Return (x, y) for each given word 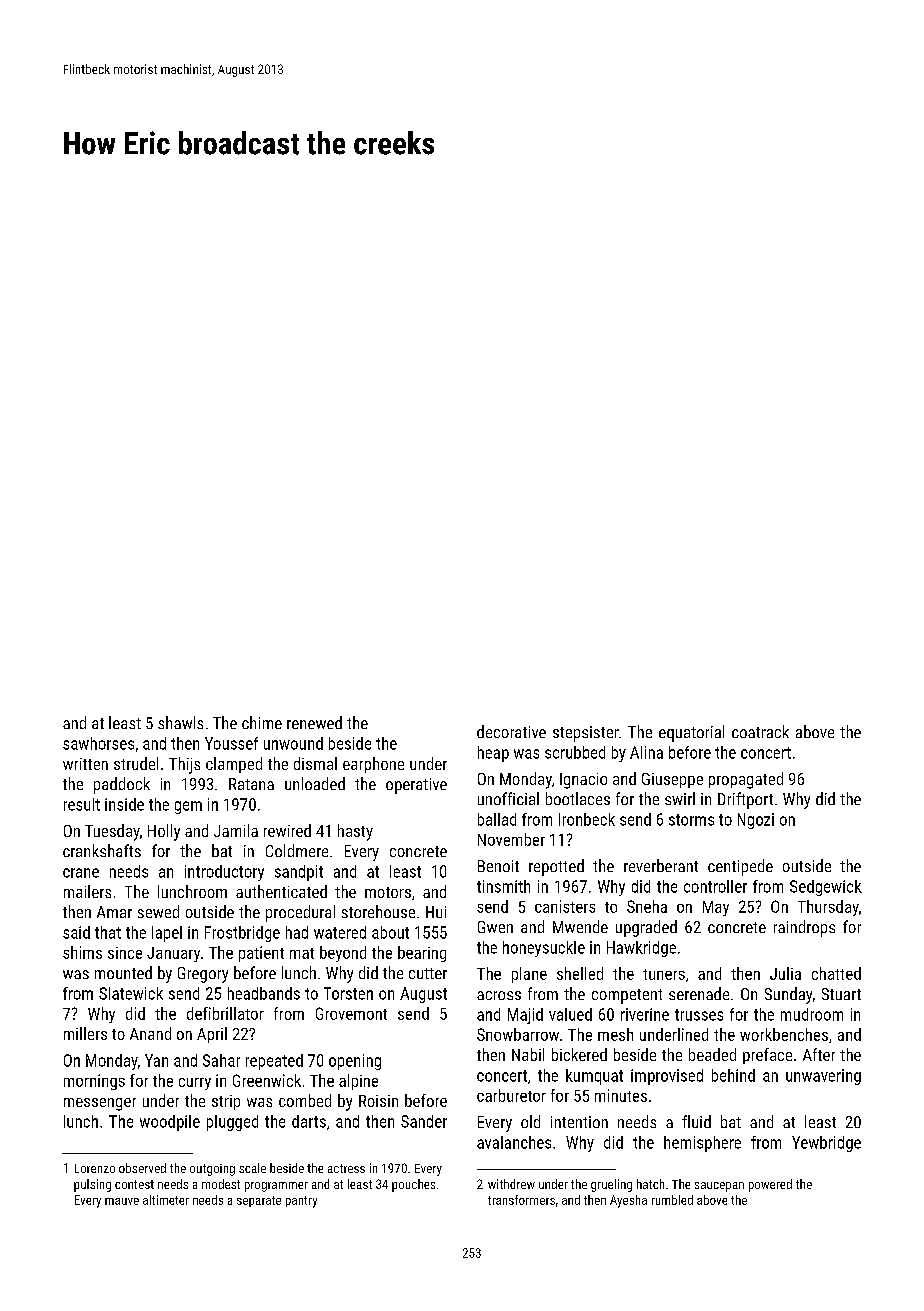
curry (195, 1084)
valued (570, 1014)
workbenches (784, 1034)
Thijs (184, 765)
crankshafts (102, 850)
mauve (122, 1201)
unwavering (823, 1077)
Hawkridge (641, 949)
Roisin (378, 1101)
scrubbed (575, 752)
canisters (565, 906)
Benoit (498, 866)
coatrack (760, 731)
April (212, 1035)
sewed (158, 911)
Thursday (828, 908)
